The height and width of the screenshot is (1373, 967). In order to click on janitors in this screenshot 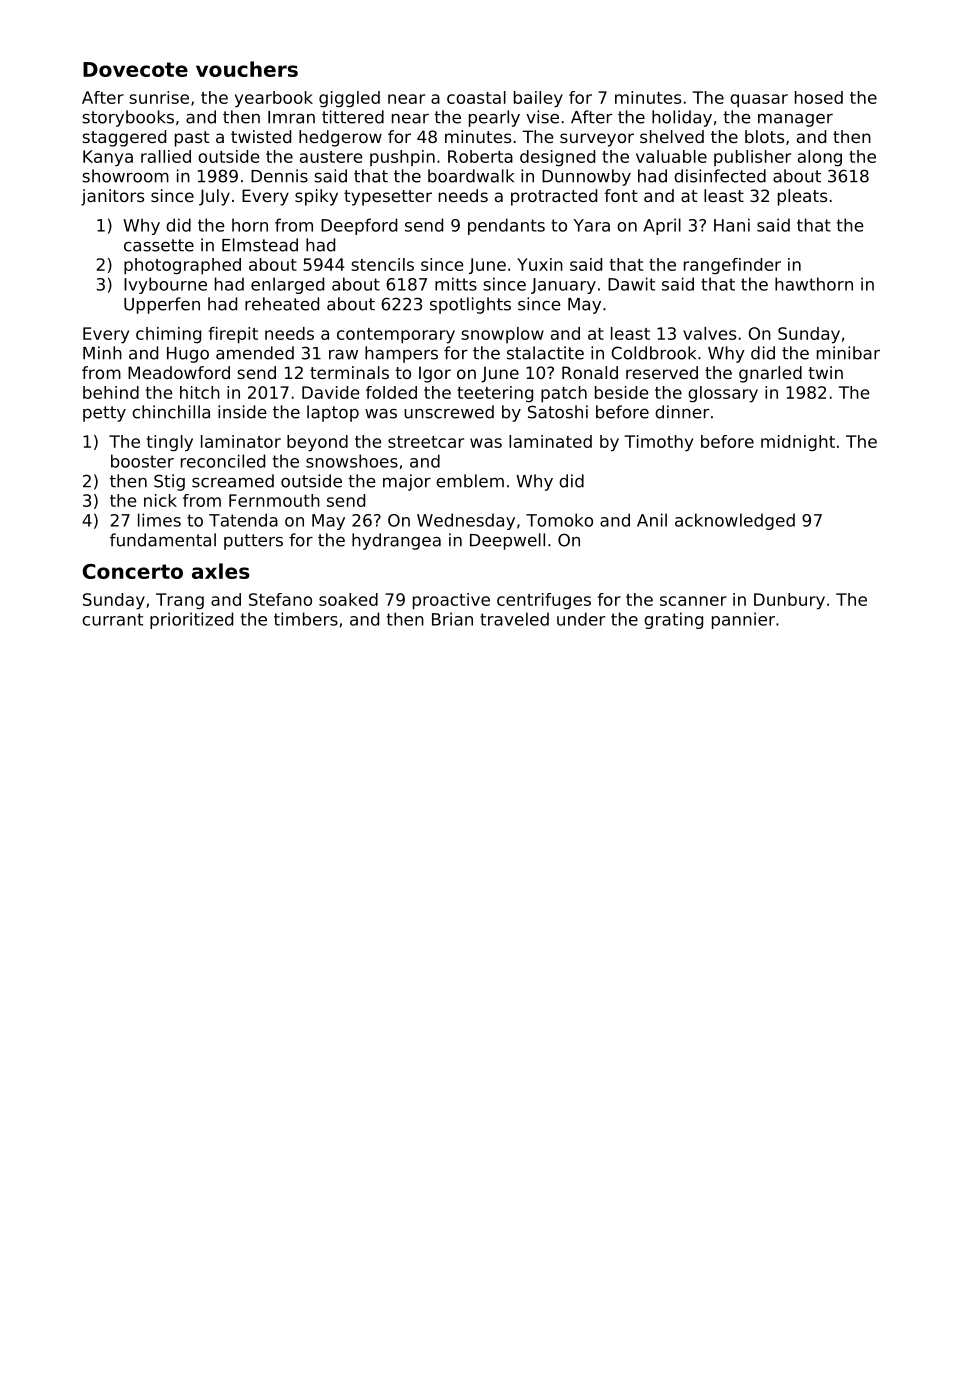, I will do `click(112, 197)`.
